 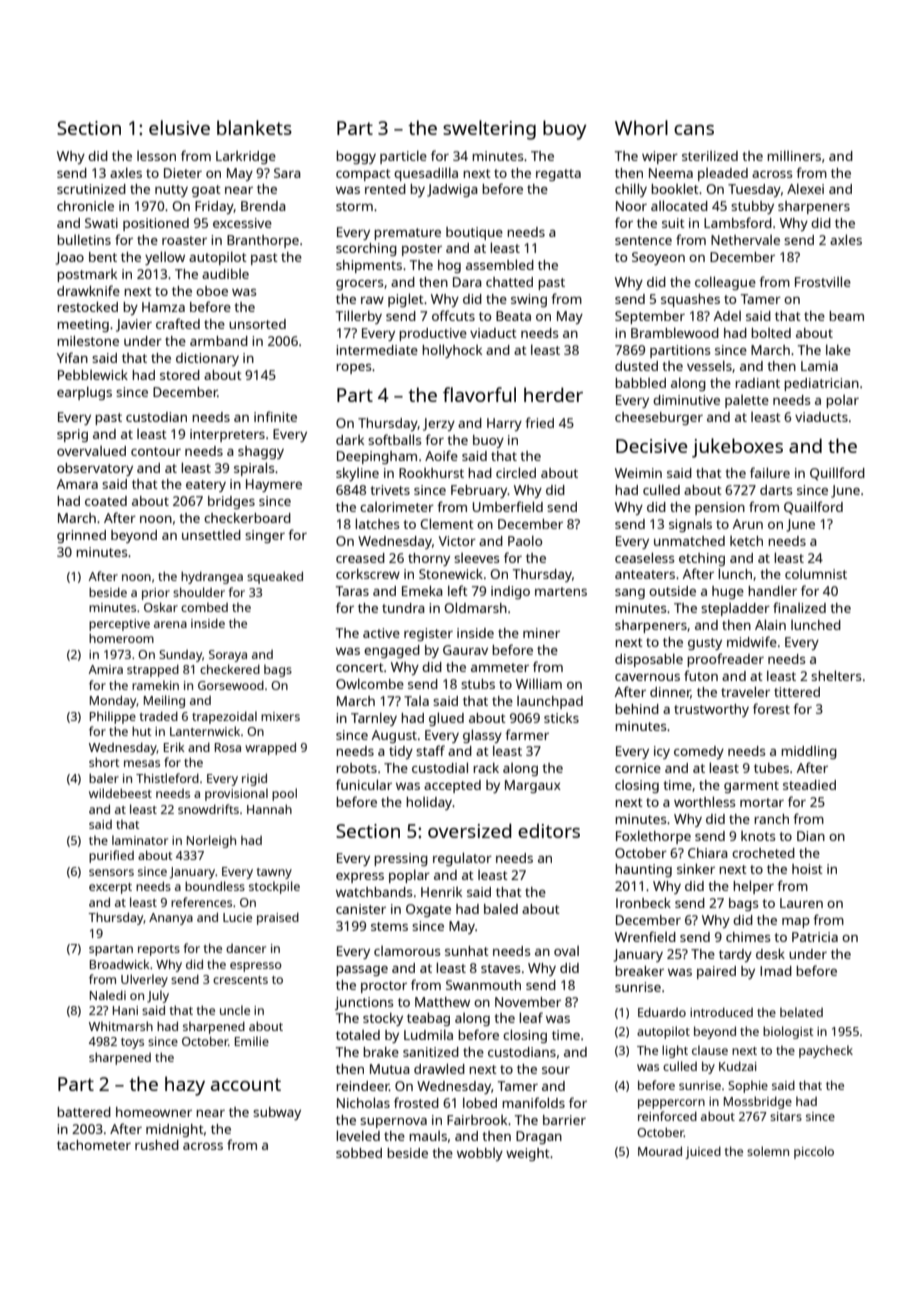 I want to click on tubes, so click(x=771, y=768).
